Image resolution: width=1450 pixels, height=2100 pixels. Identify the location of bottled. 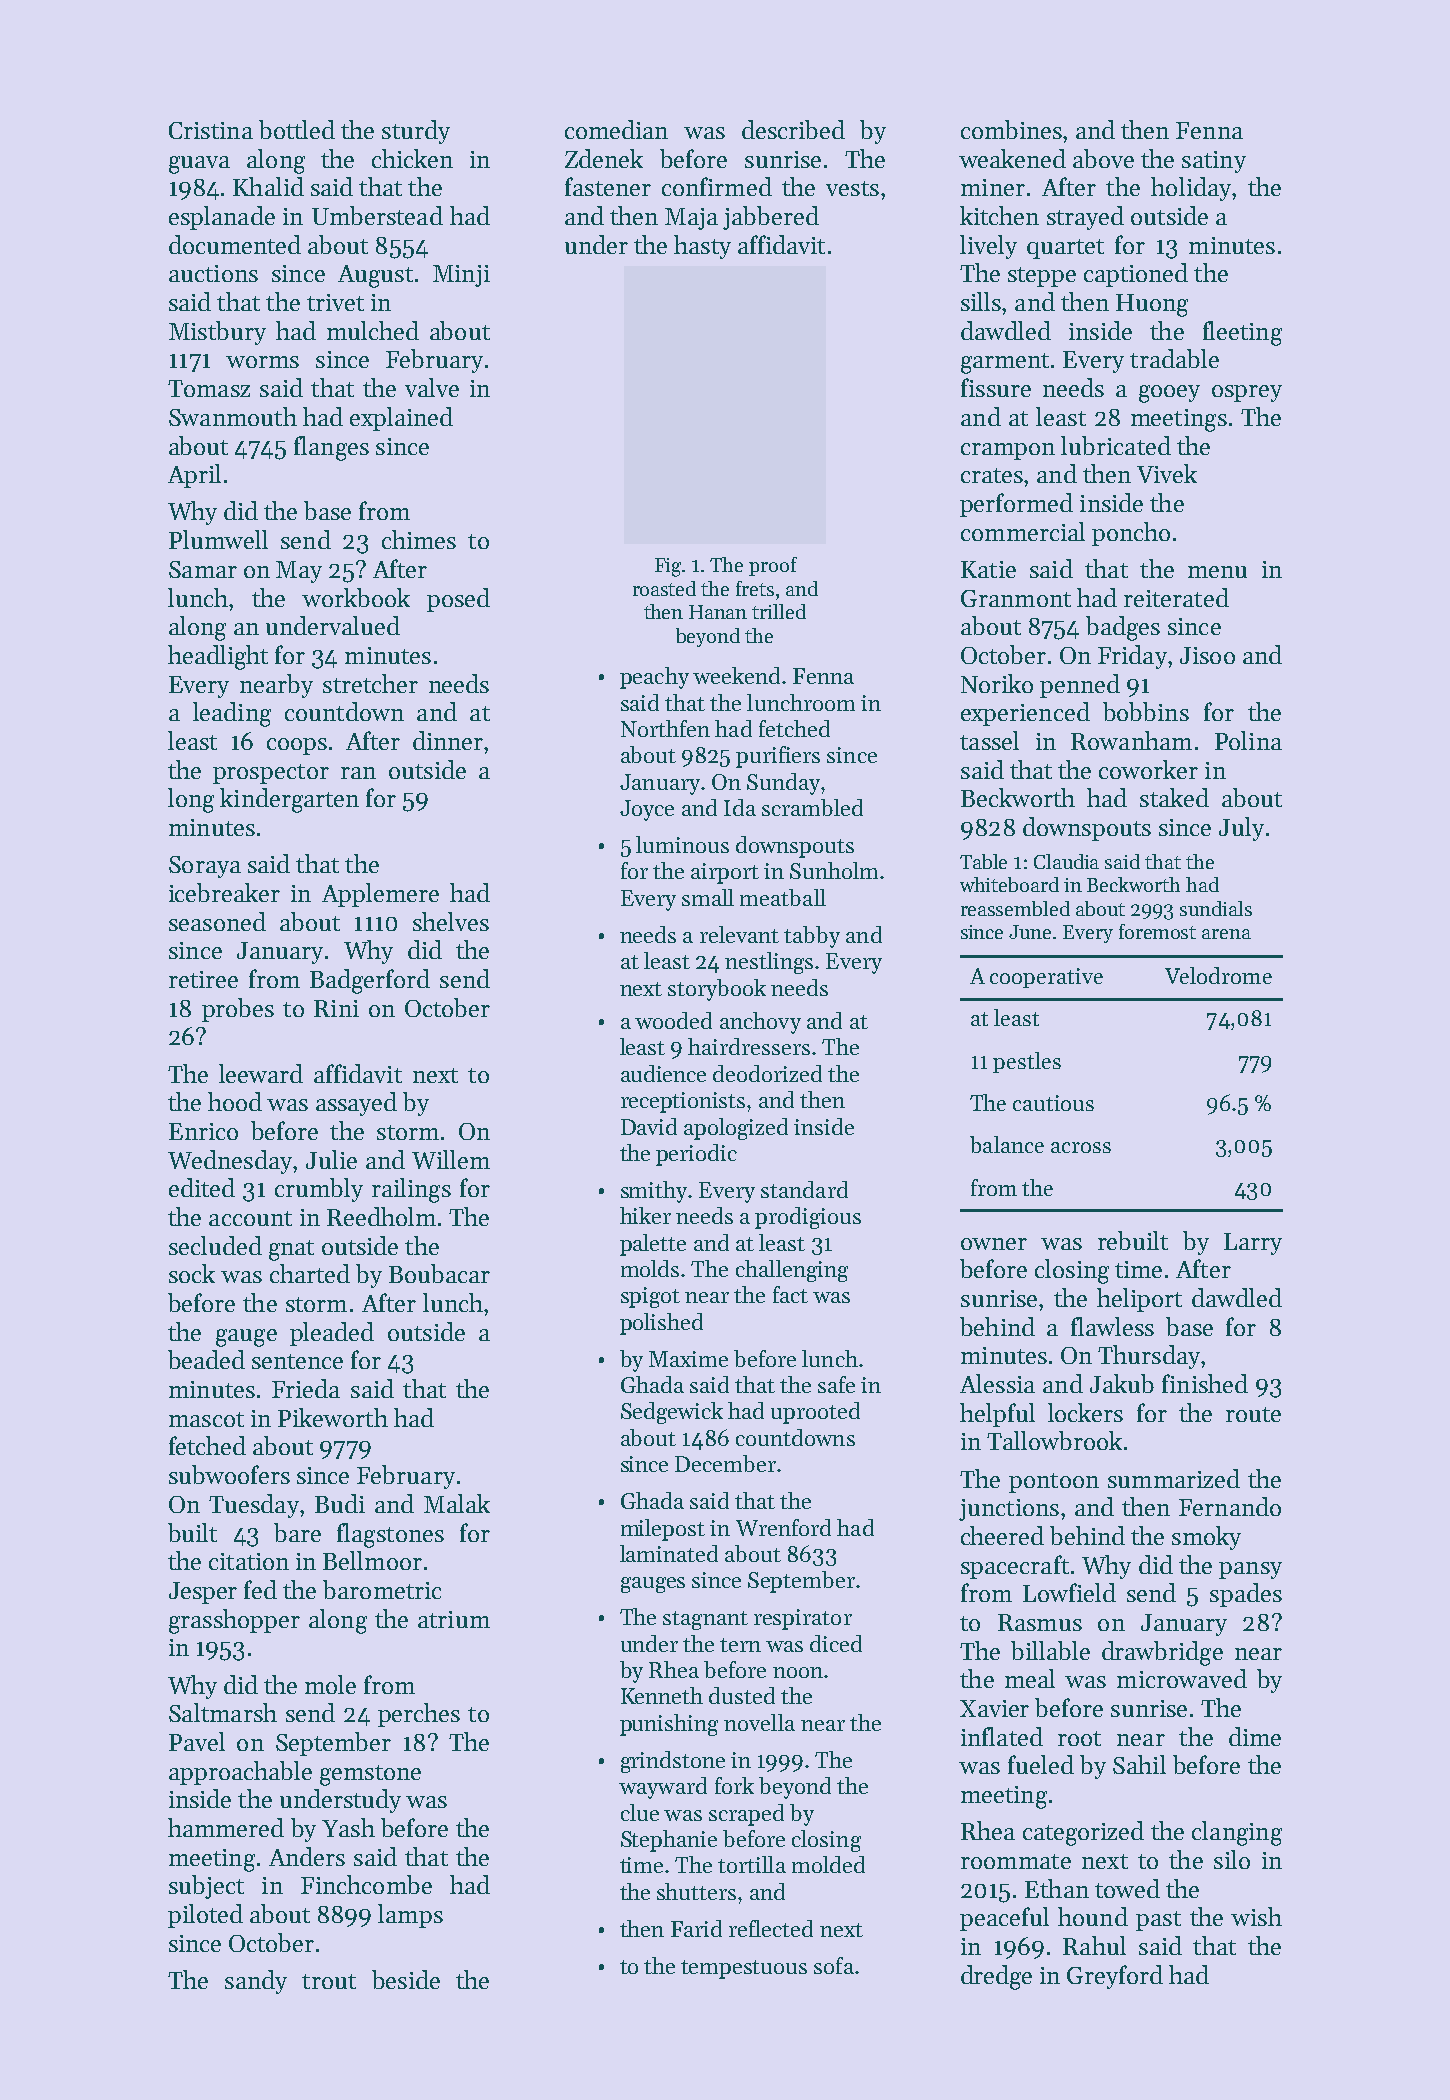
(297, 129).
